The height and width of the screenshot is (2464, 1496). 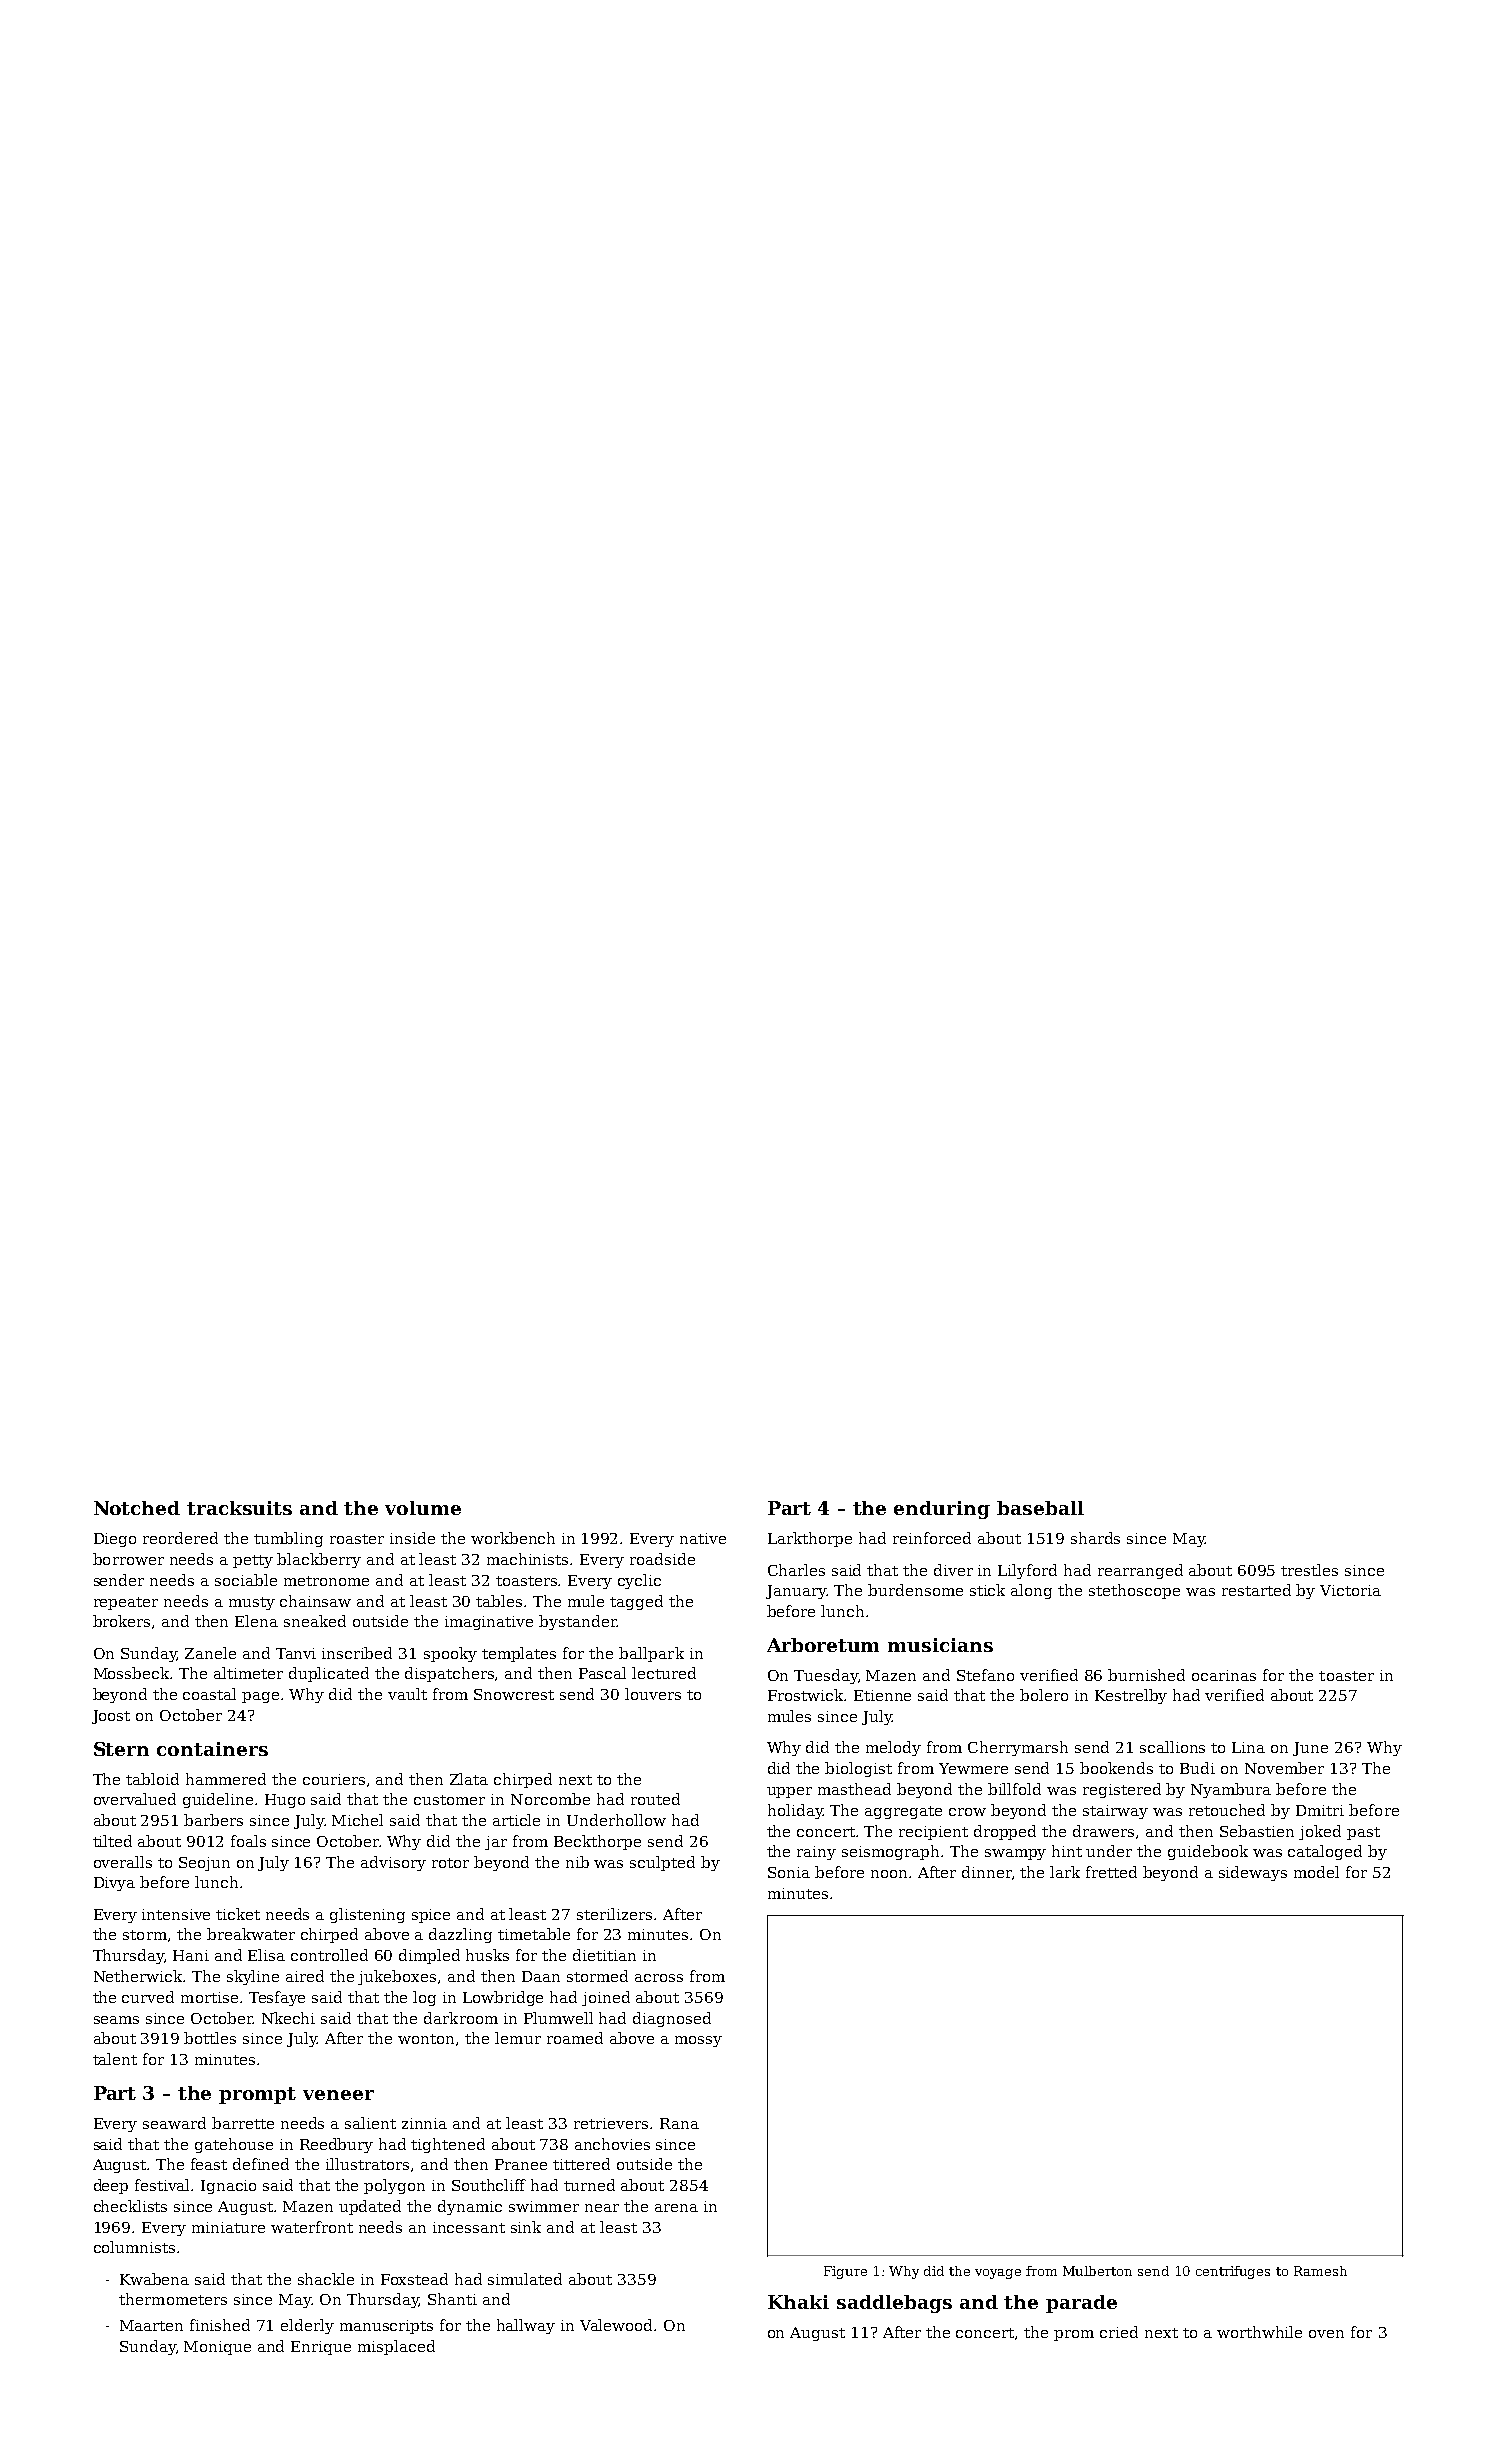 What do you see at coordinates (1310, 1749) in the screenshot?
I see `June` at bounding box center [1310, 1749].
